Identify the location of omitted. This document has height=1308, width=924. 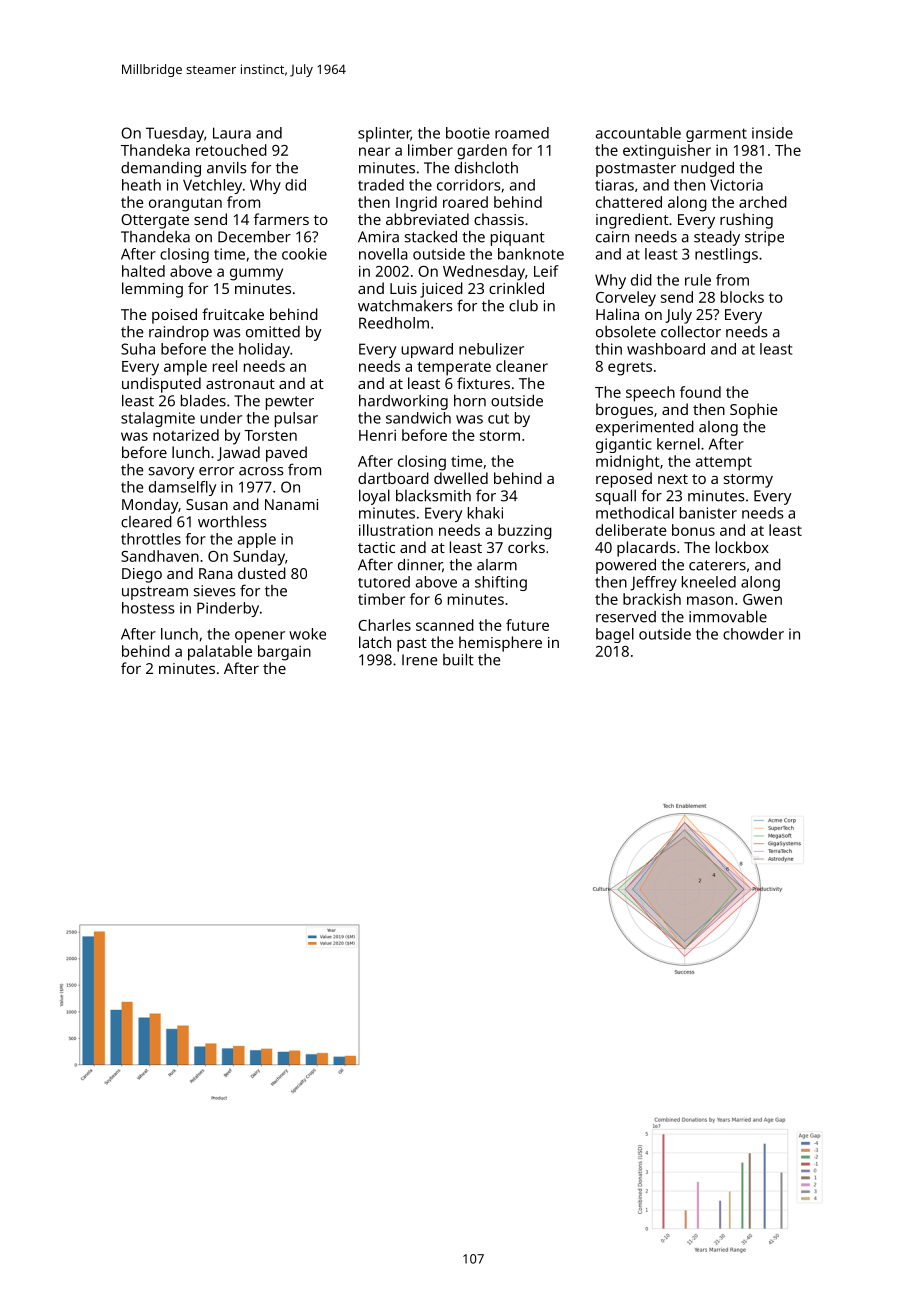
(273, 332).
